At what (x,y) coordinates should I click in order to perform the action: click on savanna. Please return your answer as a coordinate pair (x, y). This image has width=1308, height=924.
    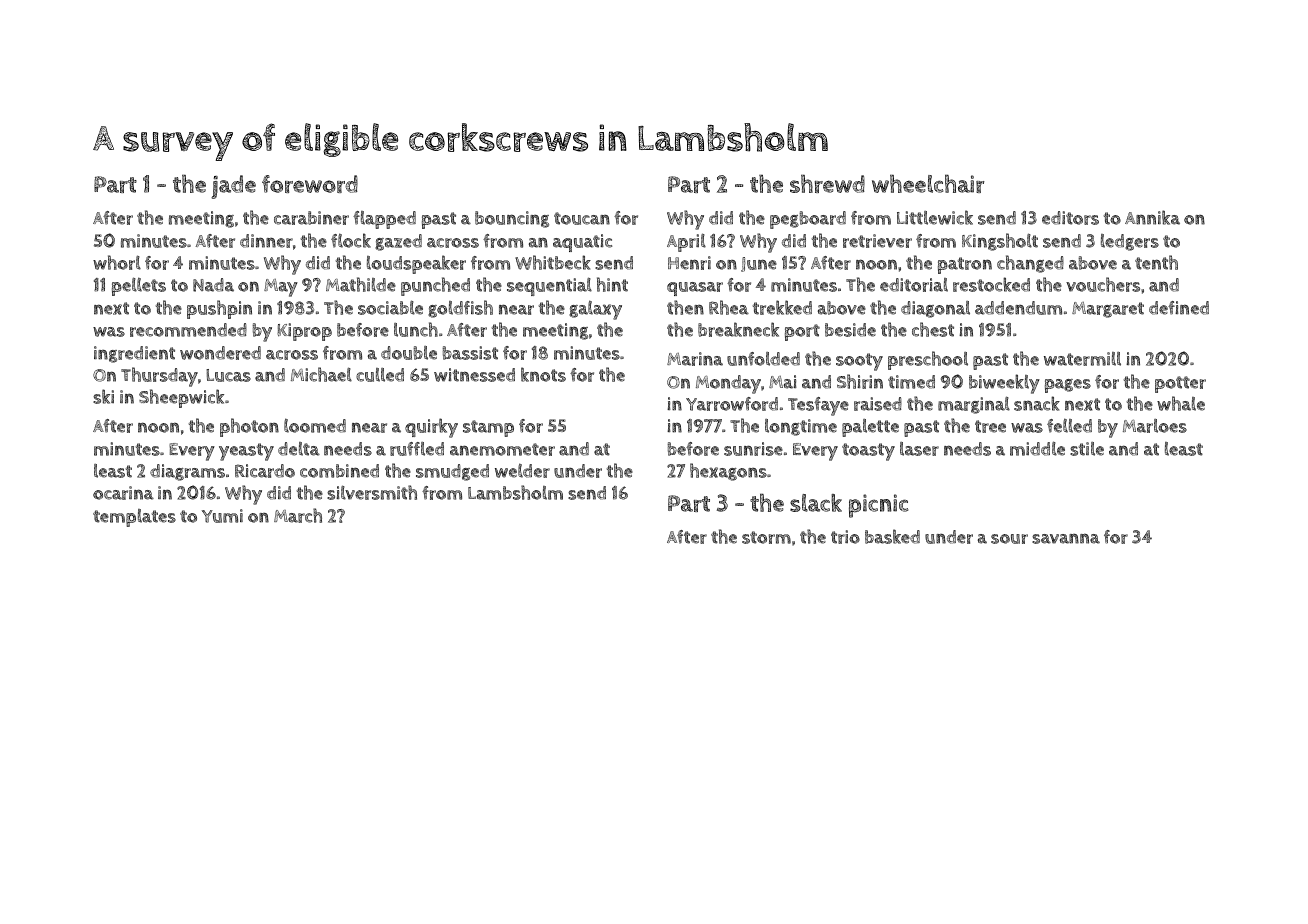
    Looking at the image, I should click on (1066, 538).
